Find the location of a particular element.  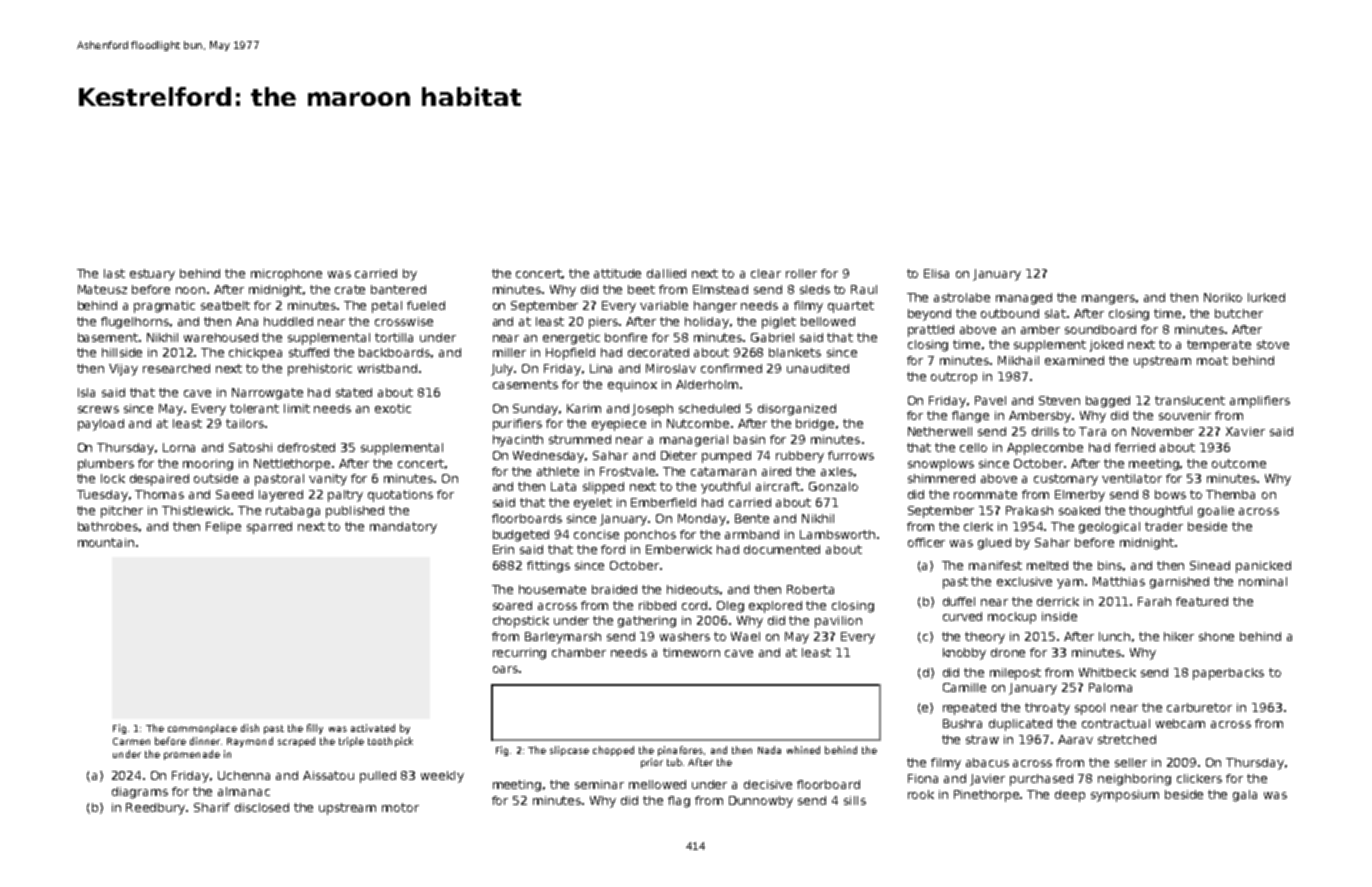

Farah is located at coordinates (1154, 601).
